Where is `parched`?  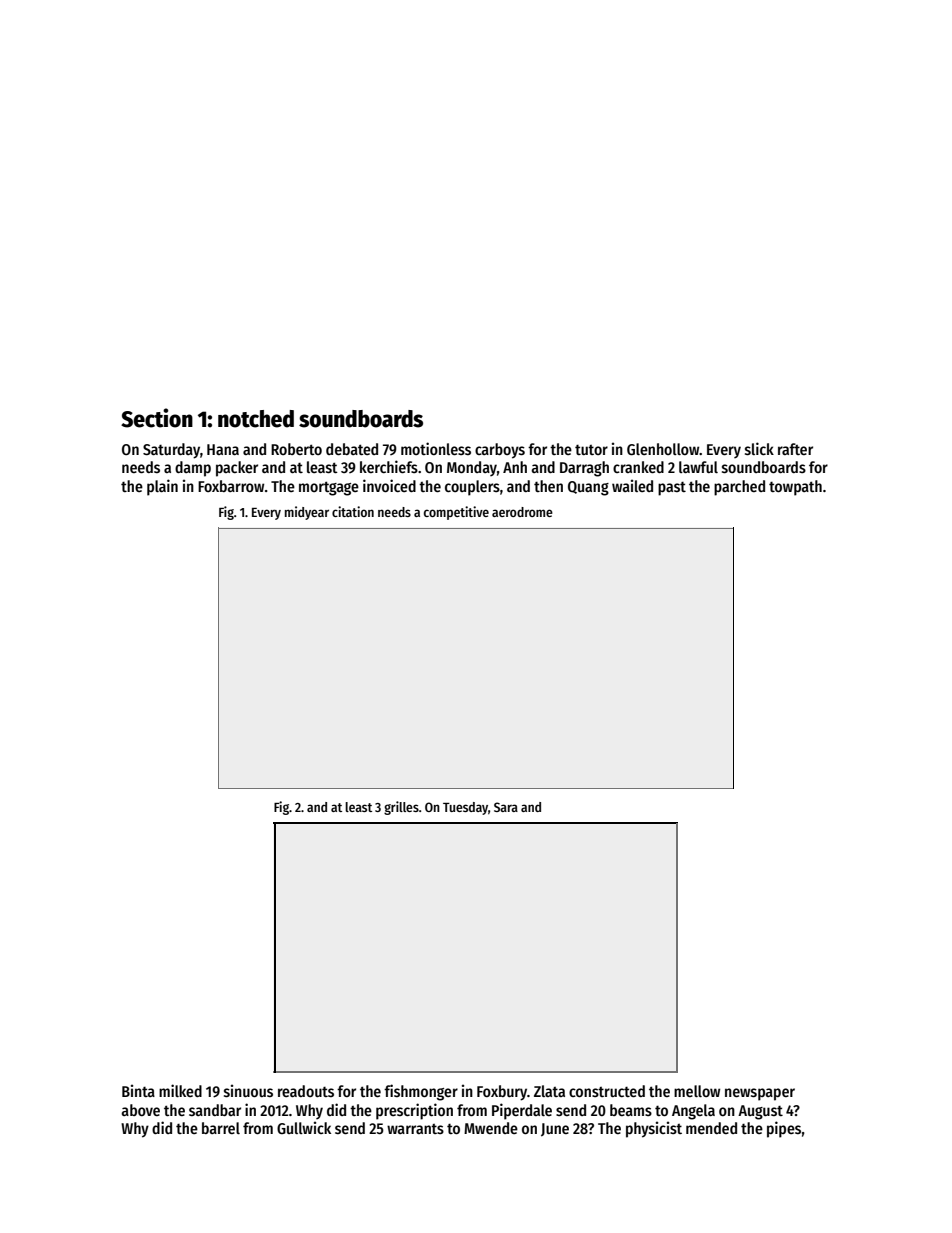
parched is located at coordinates (739, 488).
